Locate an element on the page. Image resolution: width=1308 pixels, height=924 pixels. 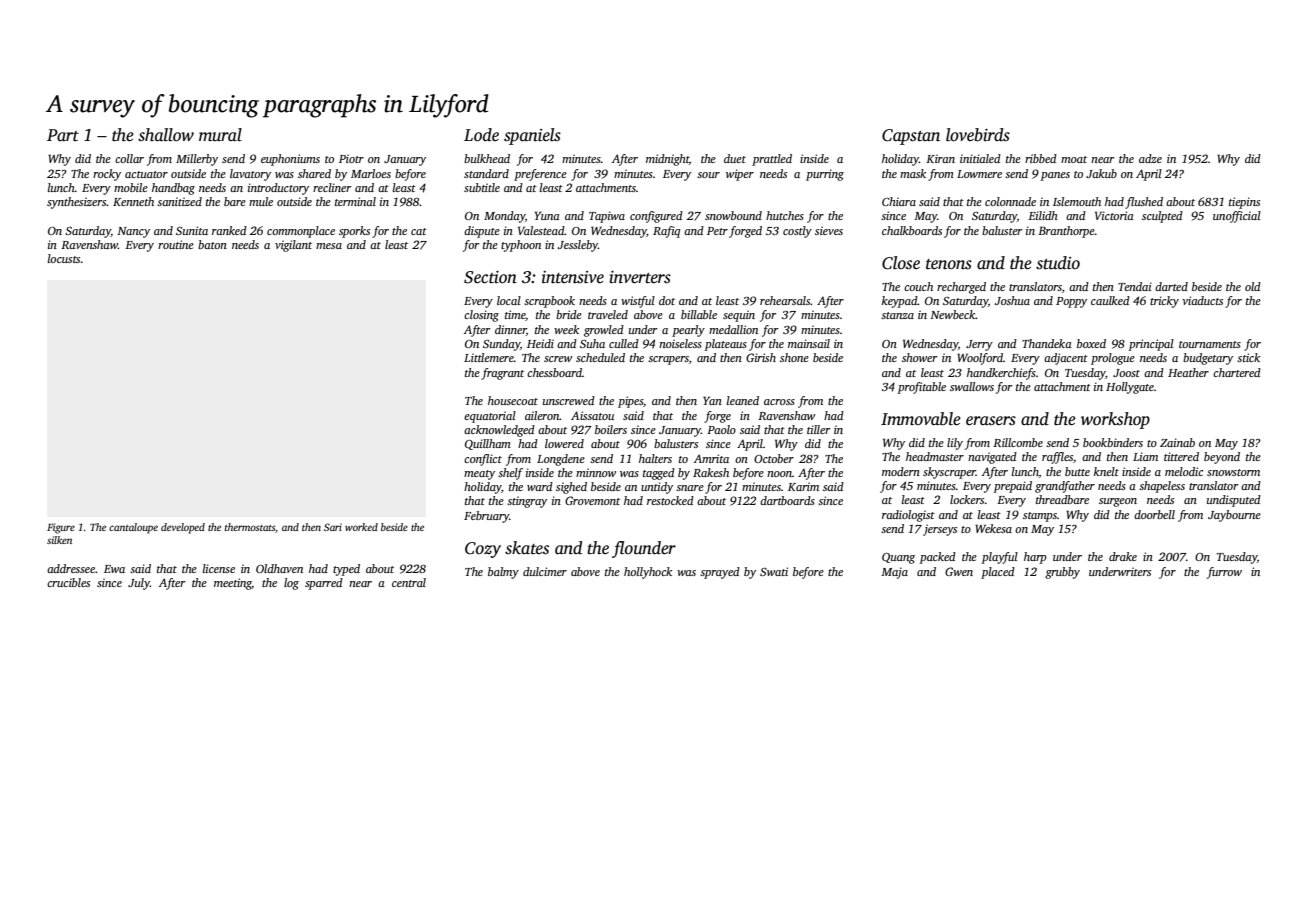
adze is located at coordinates (1150, 158).
